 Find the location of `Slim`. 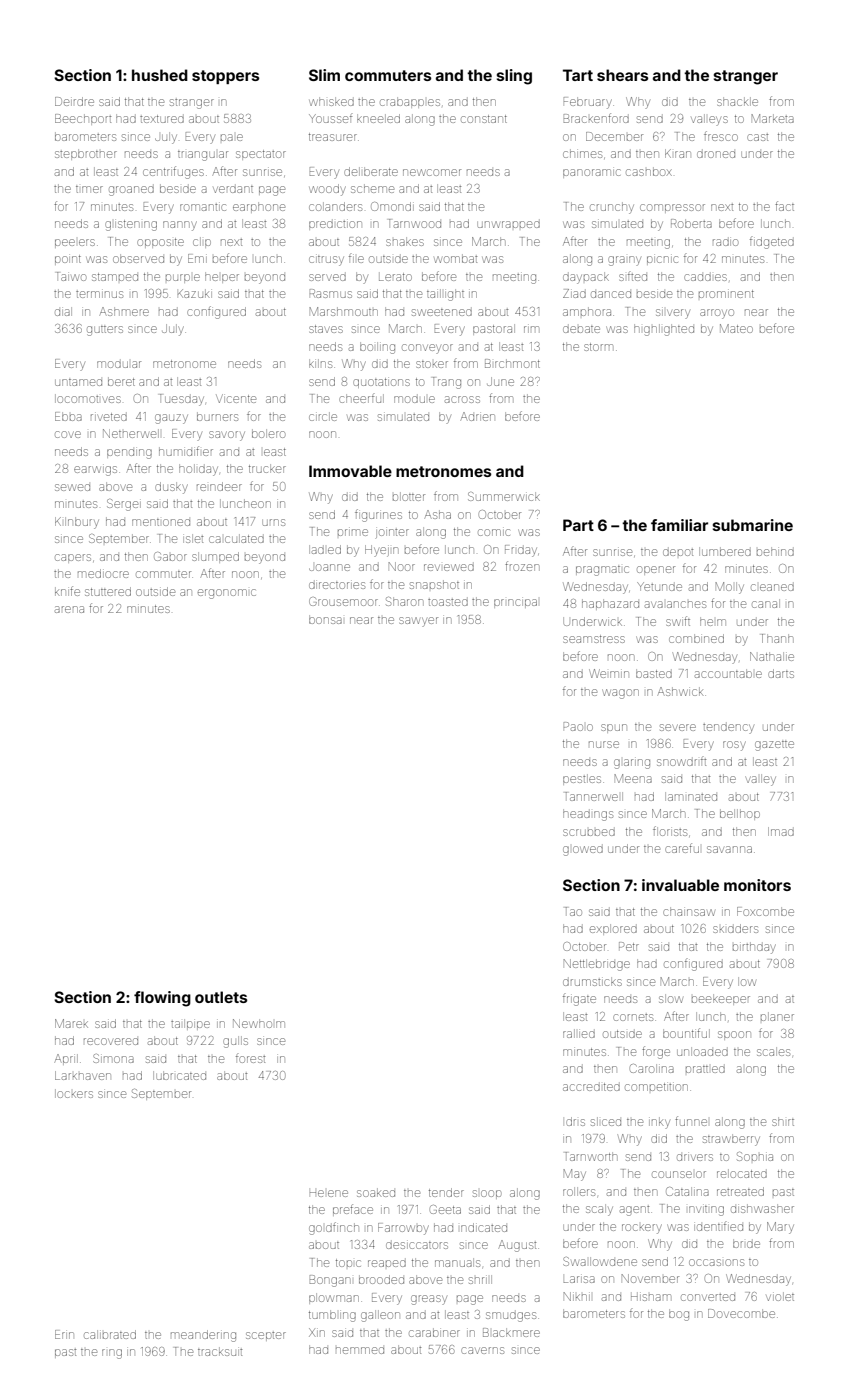

Slim is located at coordinates (324, 75).
